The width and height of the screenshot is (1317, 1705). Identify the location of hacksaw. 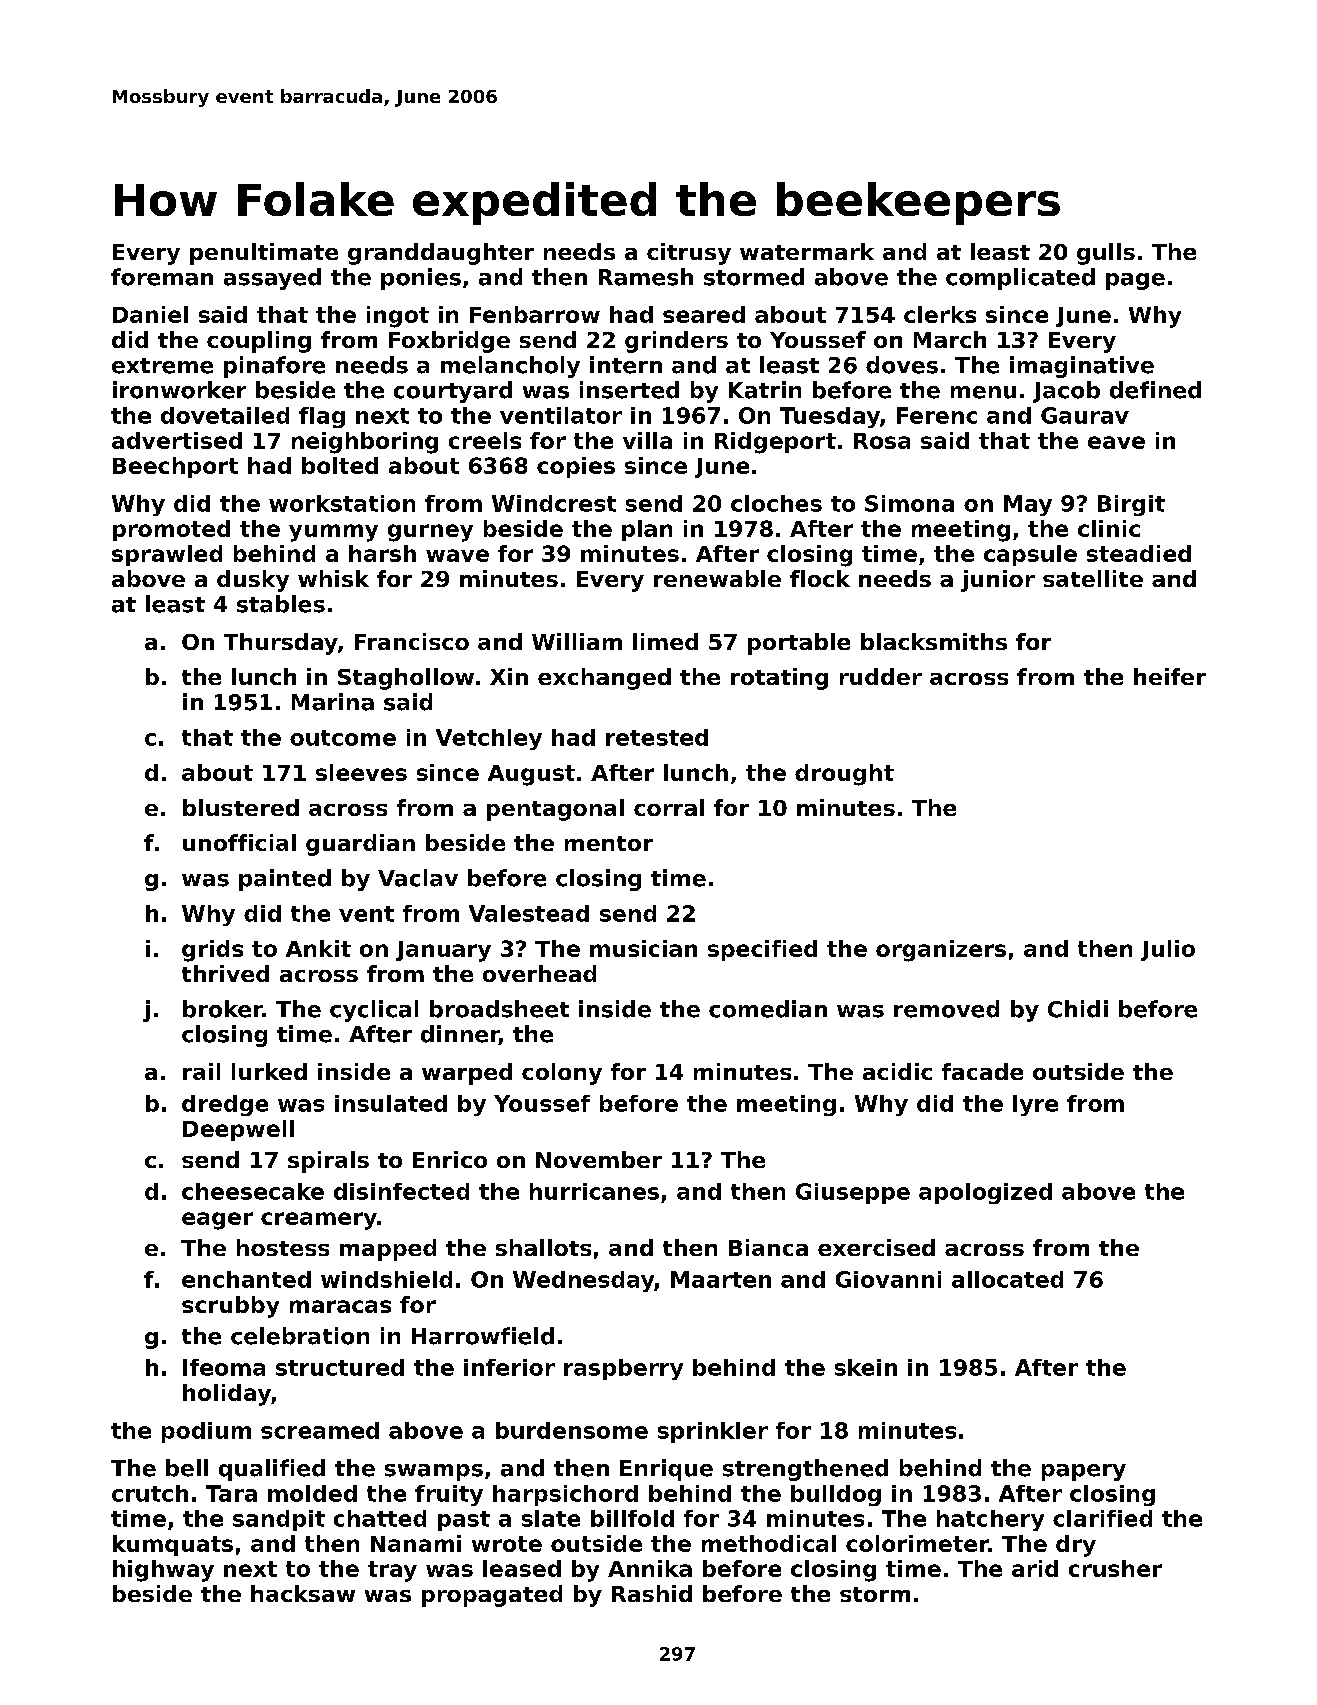
(303, 1593).
